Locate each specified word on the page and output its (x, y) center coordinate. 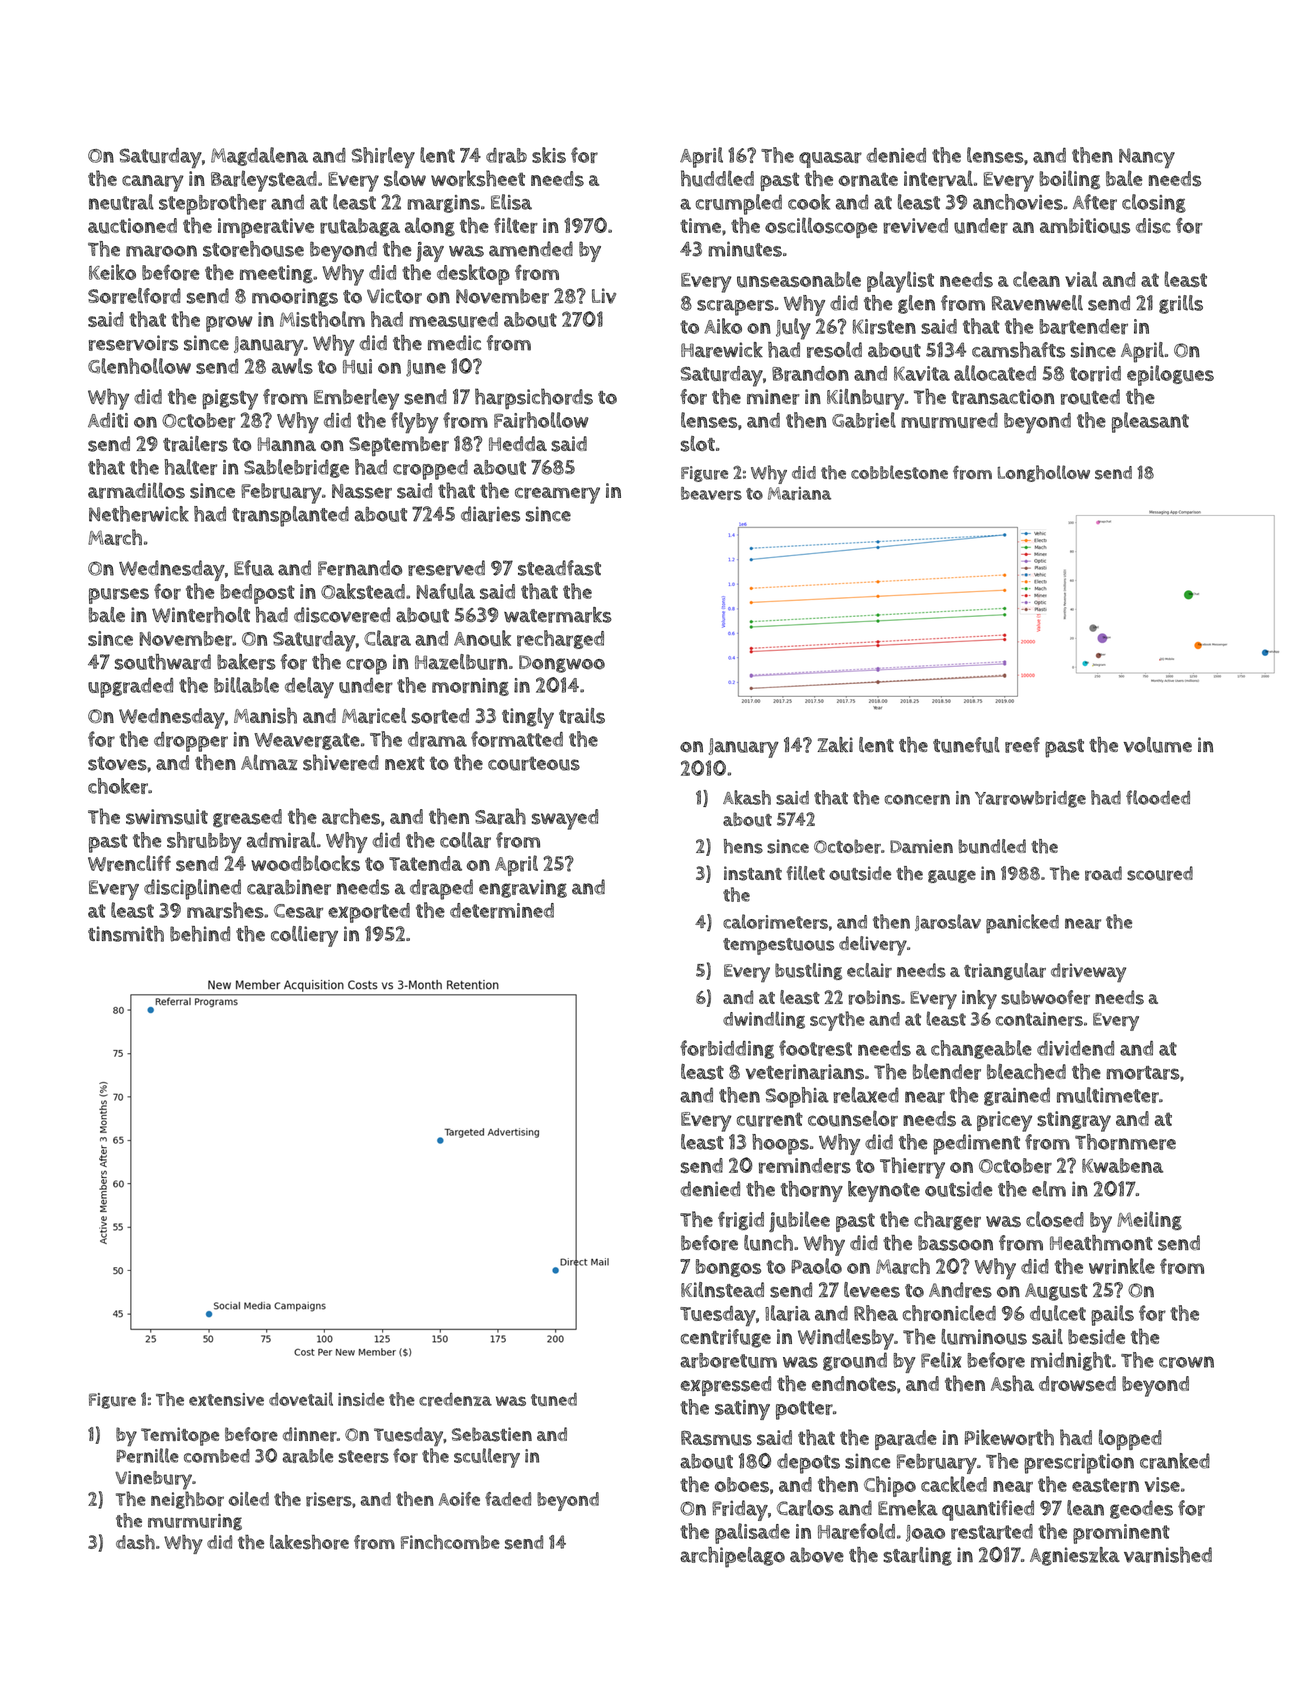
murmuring (195, 1522)
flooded (1158, 797)
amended (531, 249)
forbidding (727, 1049)
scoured (1160, 873)
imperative (266, 228)
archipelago (732, 1557)
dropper (191, 742)
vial (1081, 279)
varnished (1168, 1555)
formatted (517, 739)
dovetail (301, 1399)
